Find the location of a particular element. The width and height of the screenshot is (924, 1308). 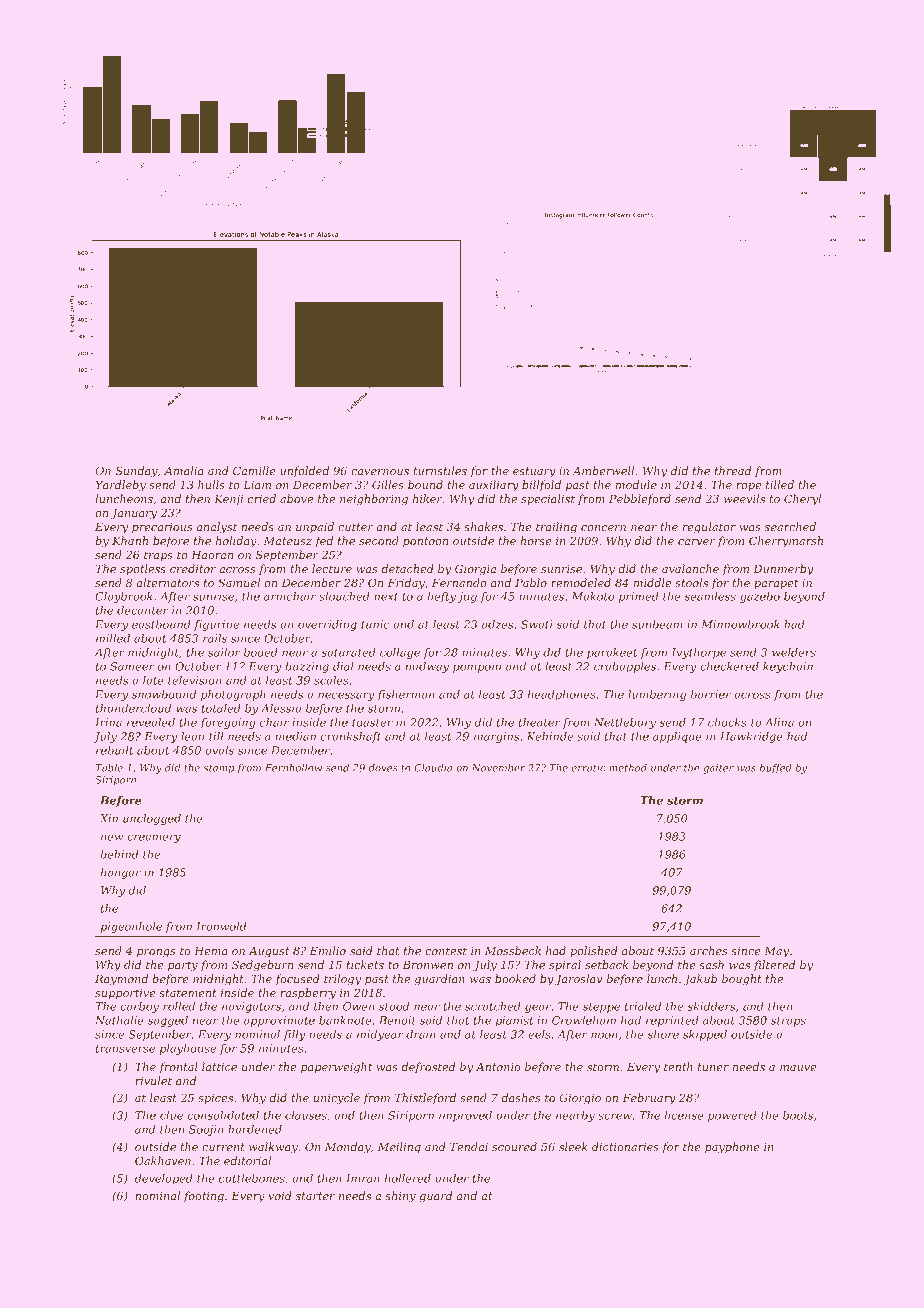

Sameer is located at coordinates (132, 666).
